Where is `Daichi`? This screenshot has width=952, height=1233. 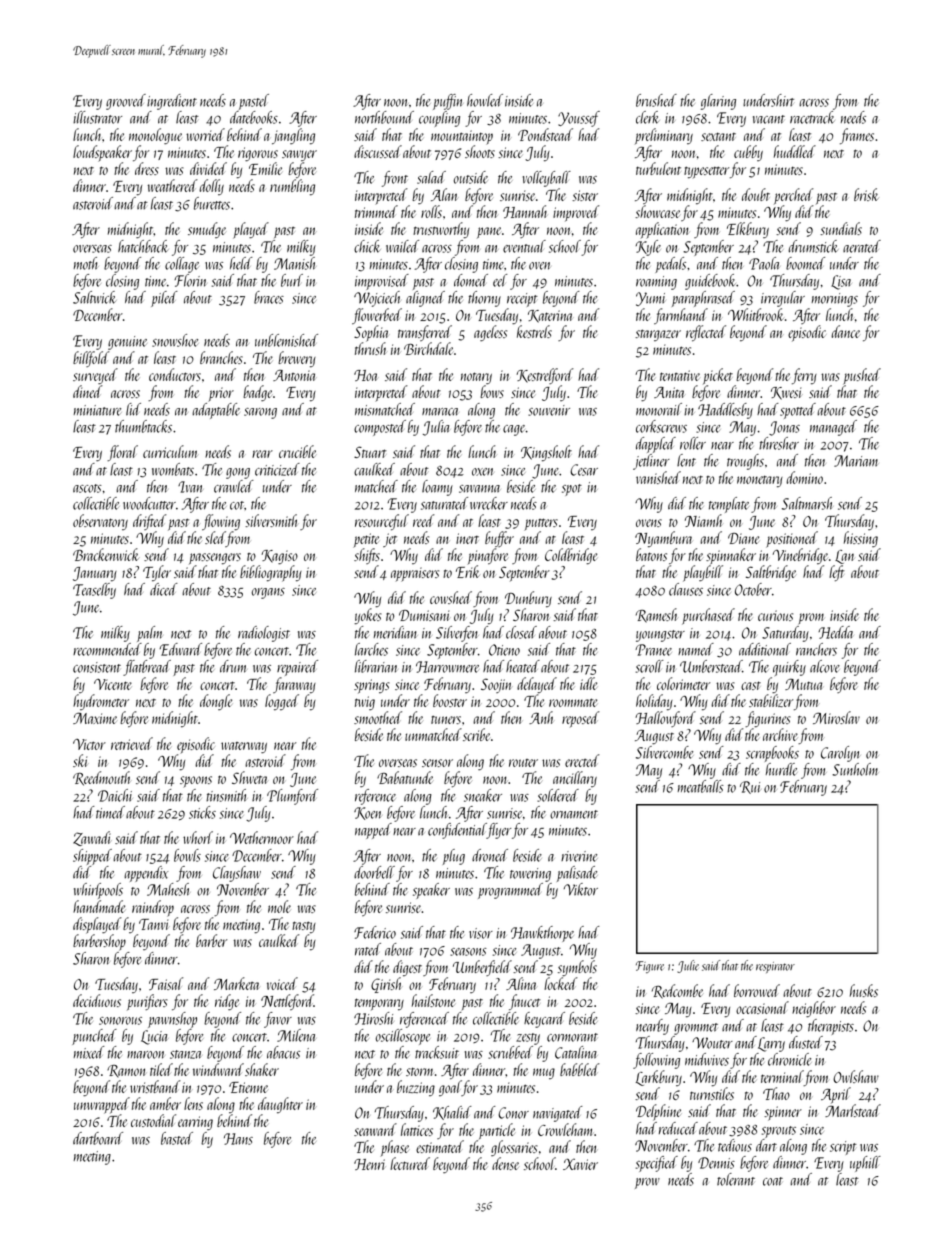
Daichi is located at coordinates (115, 795).
